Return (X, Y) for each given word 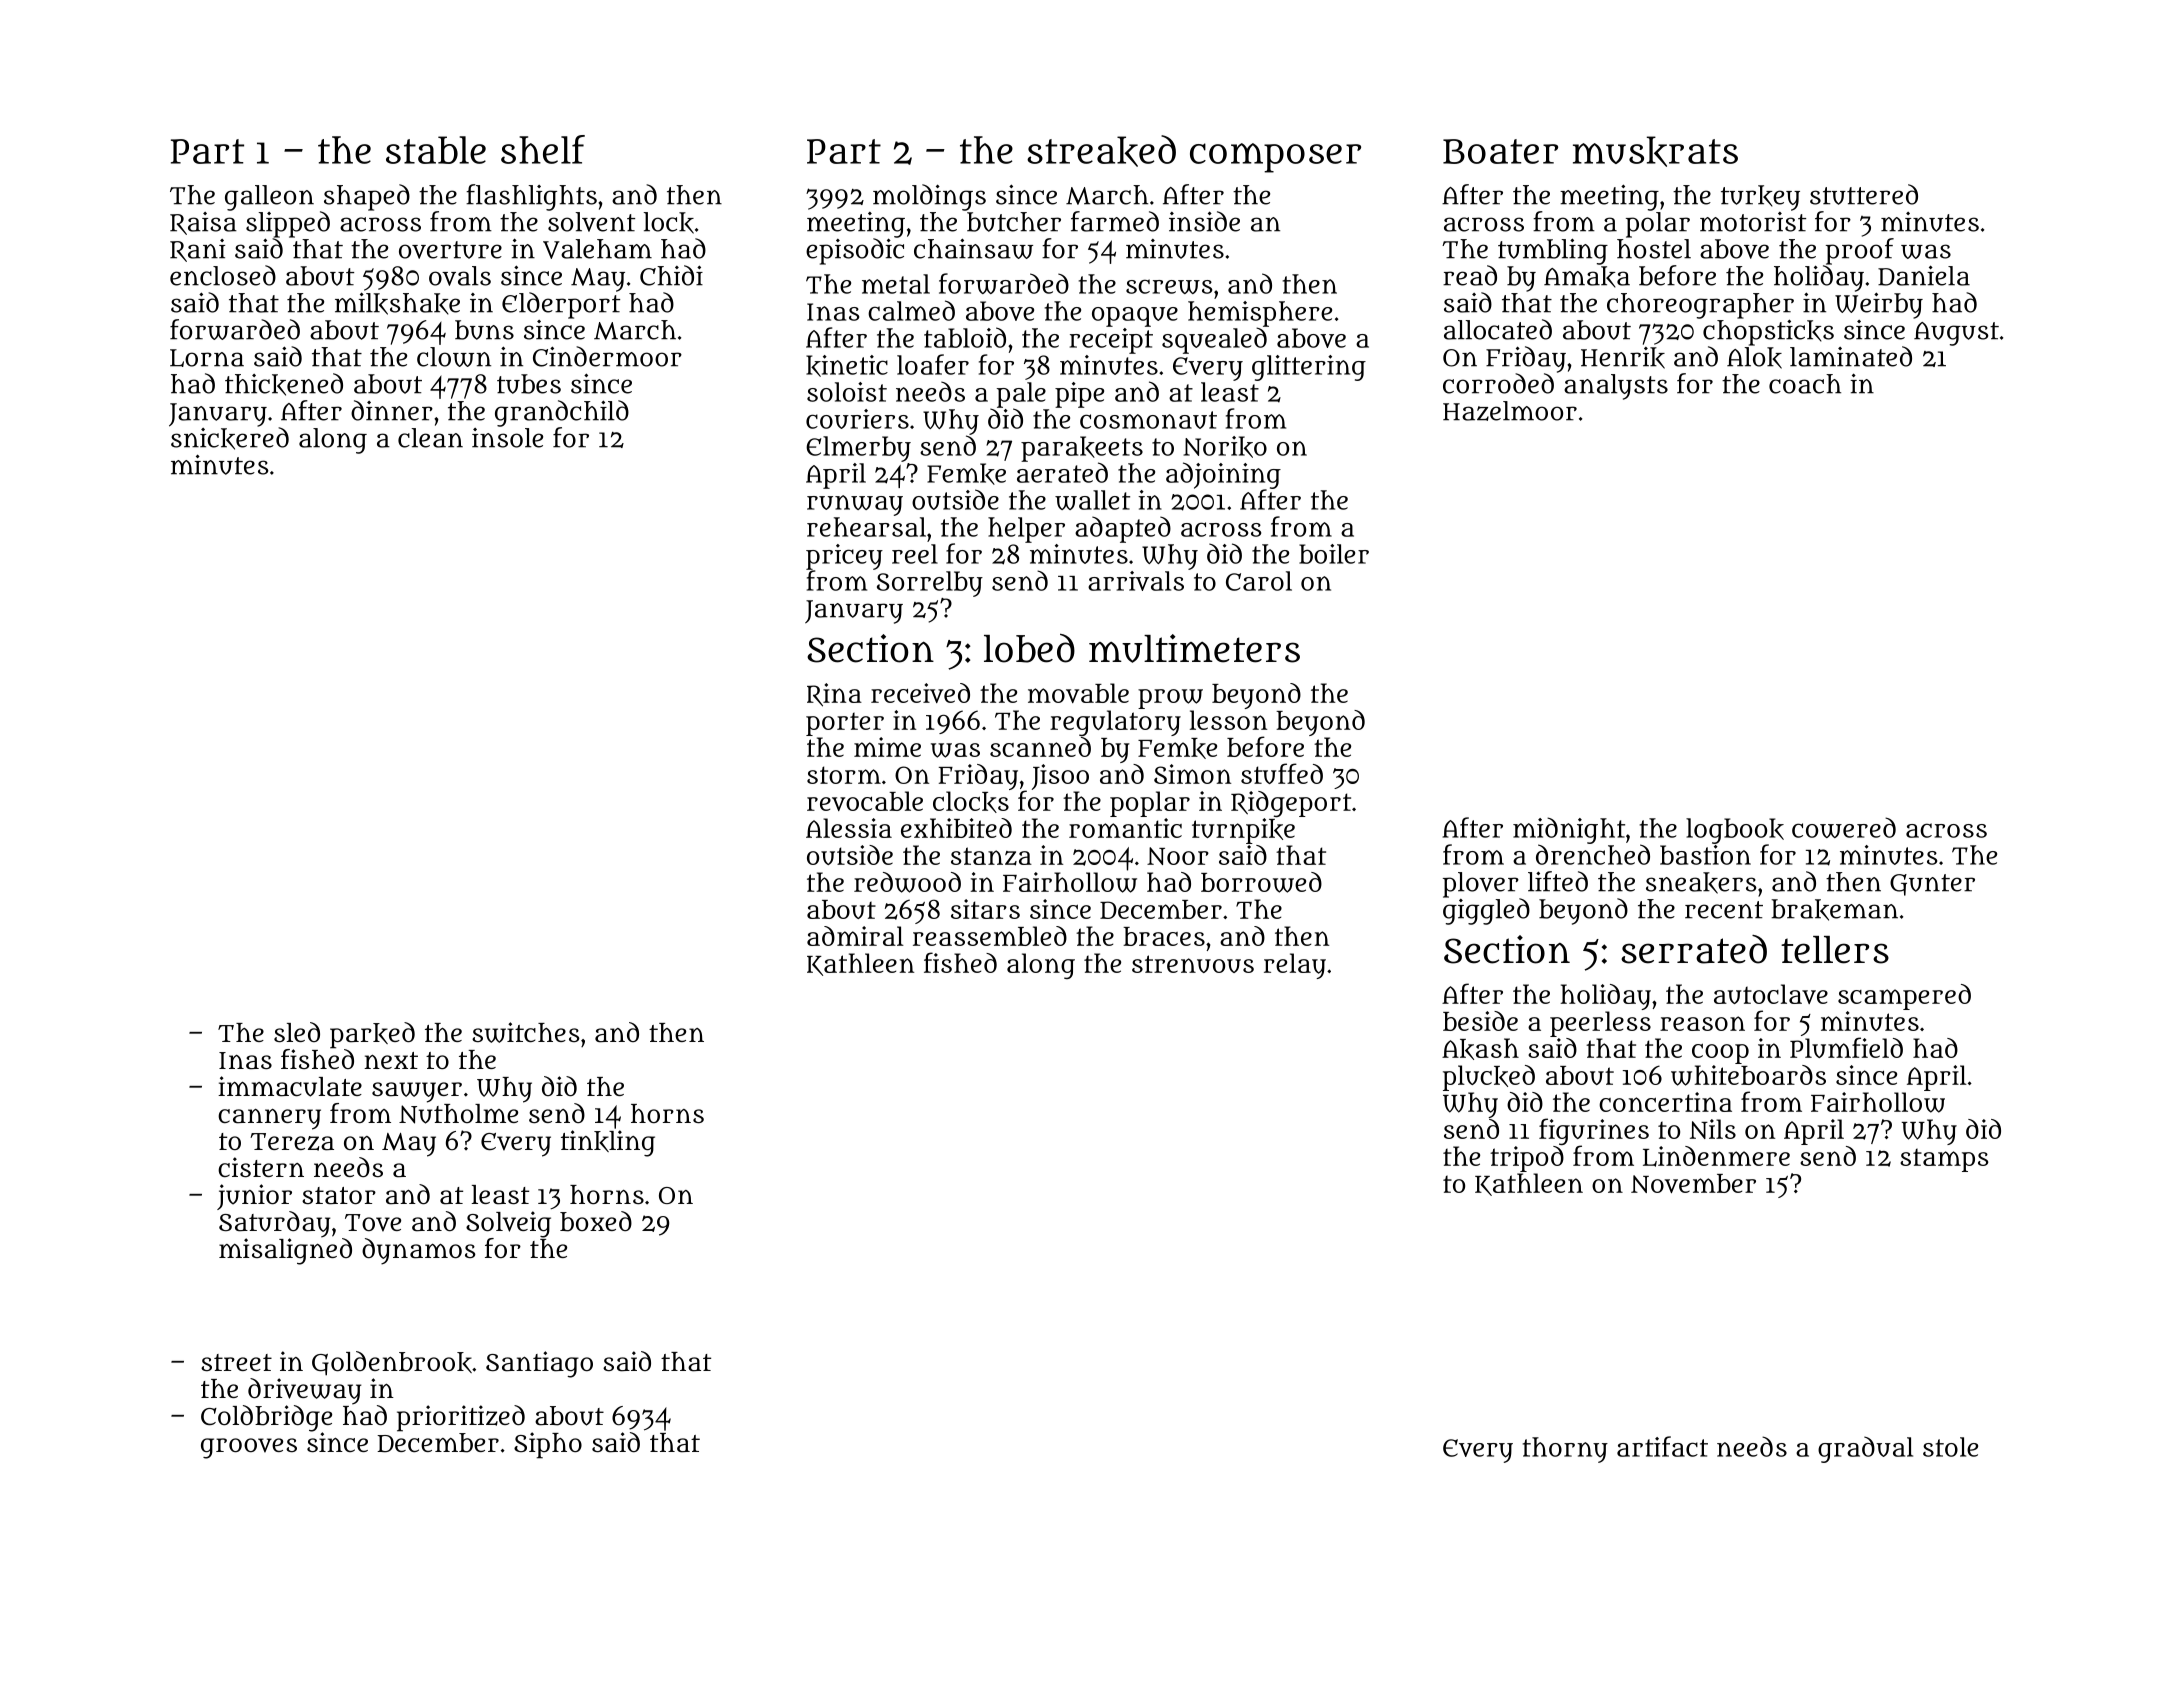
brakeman (1834, 910)
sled (297, 1032)
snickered (230, 438)
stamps (1944, 1160)
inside (1204, 221)
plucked (1489, 1078)
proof (1860, 251)
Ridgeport (1291, 804)
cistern (261, 1167)
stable (436, 150)
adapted (1123, 529)
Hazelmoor (1510, 411)
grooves (249, 1448)
